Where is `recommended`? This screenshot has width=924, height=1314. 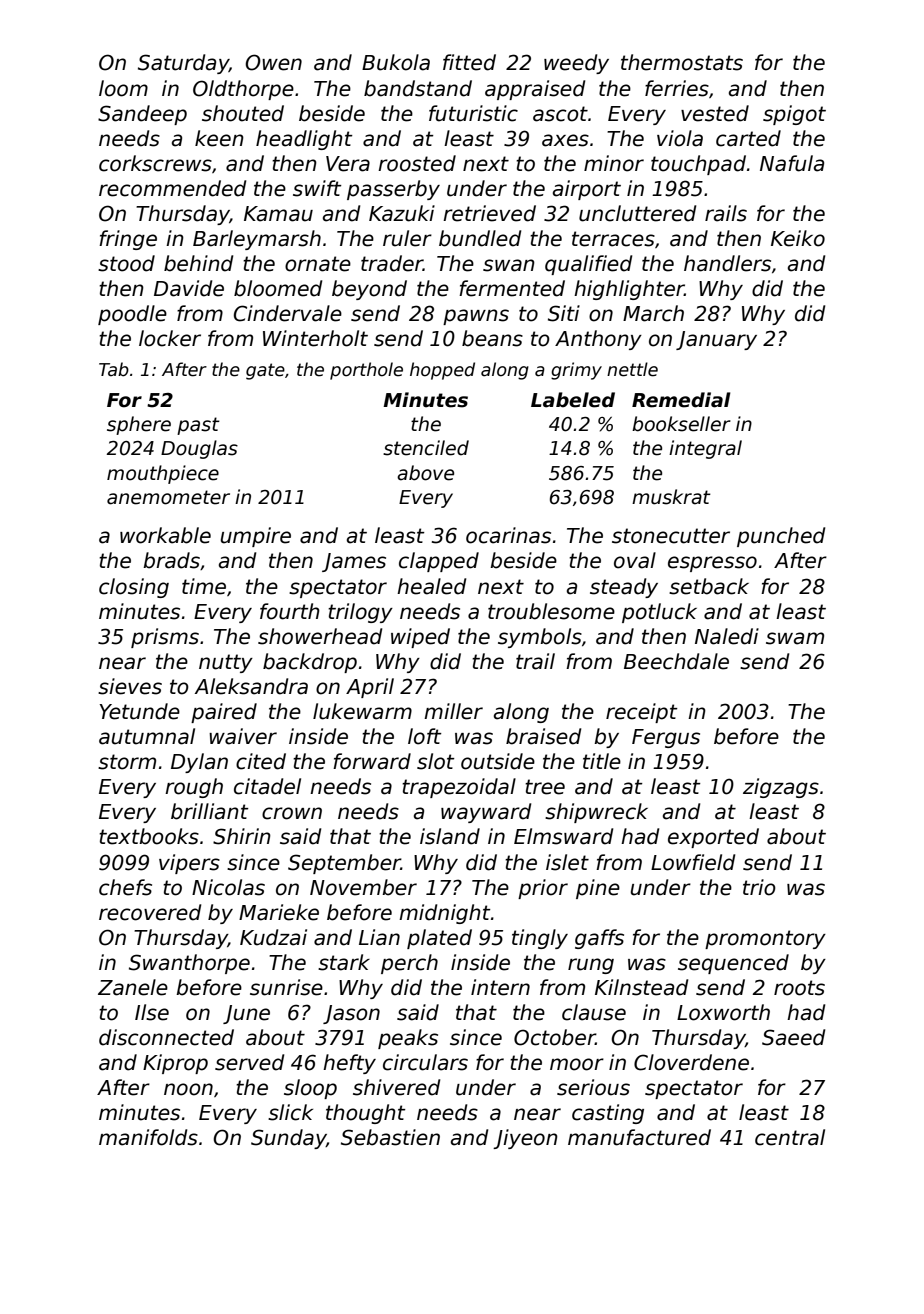 recommended is located at coordinates (172, 188).
